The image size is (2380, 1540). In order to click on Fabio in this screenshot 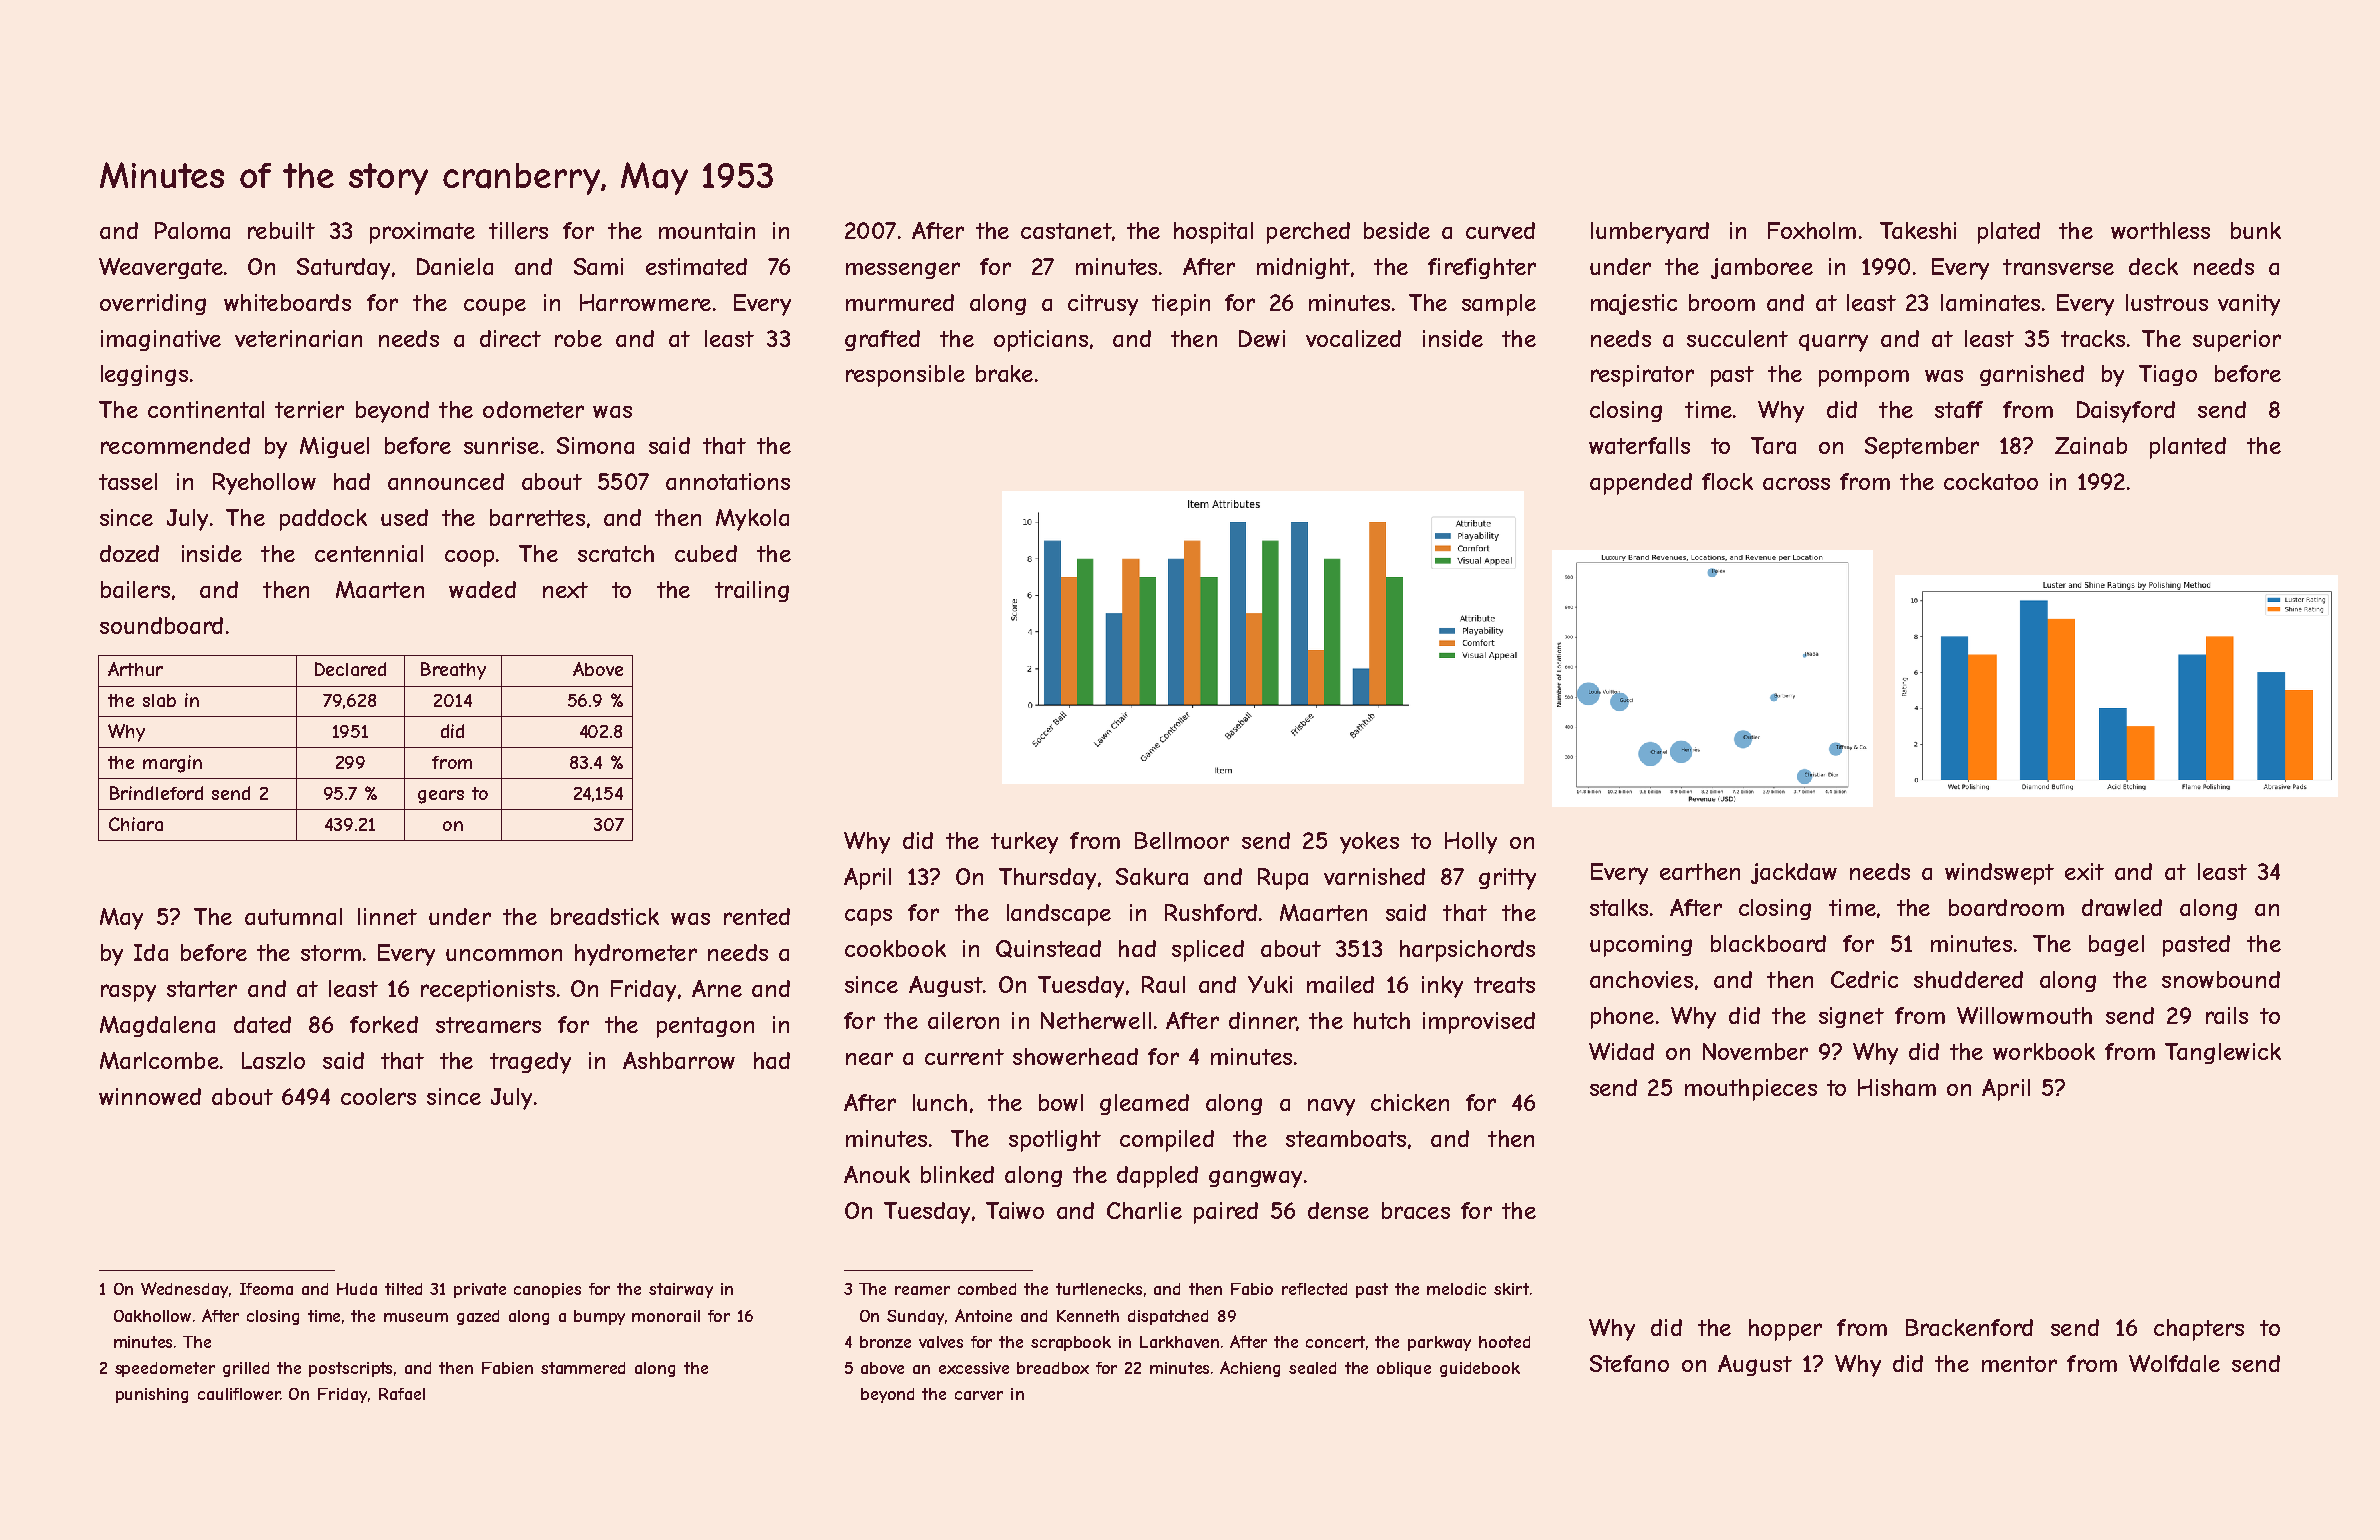, I will do `click(1252, 1289)`.
